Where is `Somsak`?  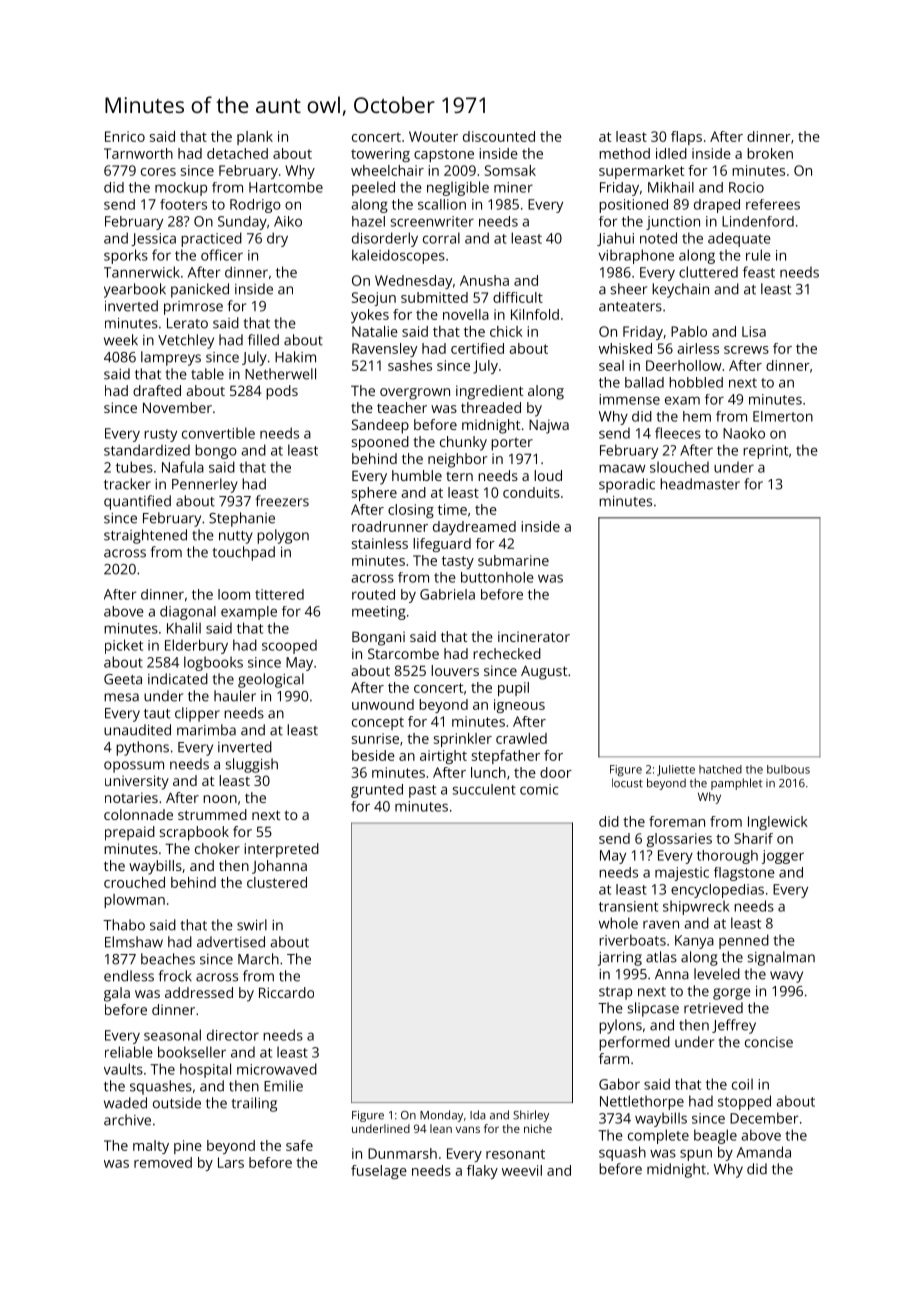
Somsak is located at coordinates (510, 170).
